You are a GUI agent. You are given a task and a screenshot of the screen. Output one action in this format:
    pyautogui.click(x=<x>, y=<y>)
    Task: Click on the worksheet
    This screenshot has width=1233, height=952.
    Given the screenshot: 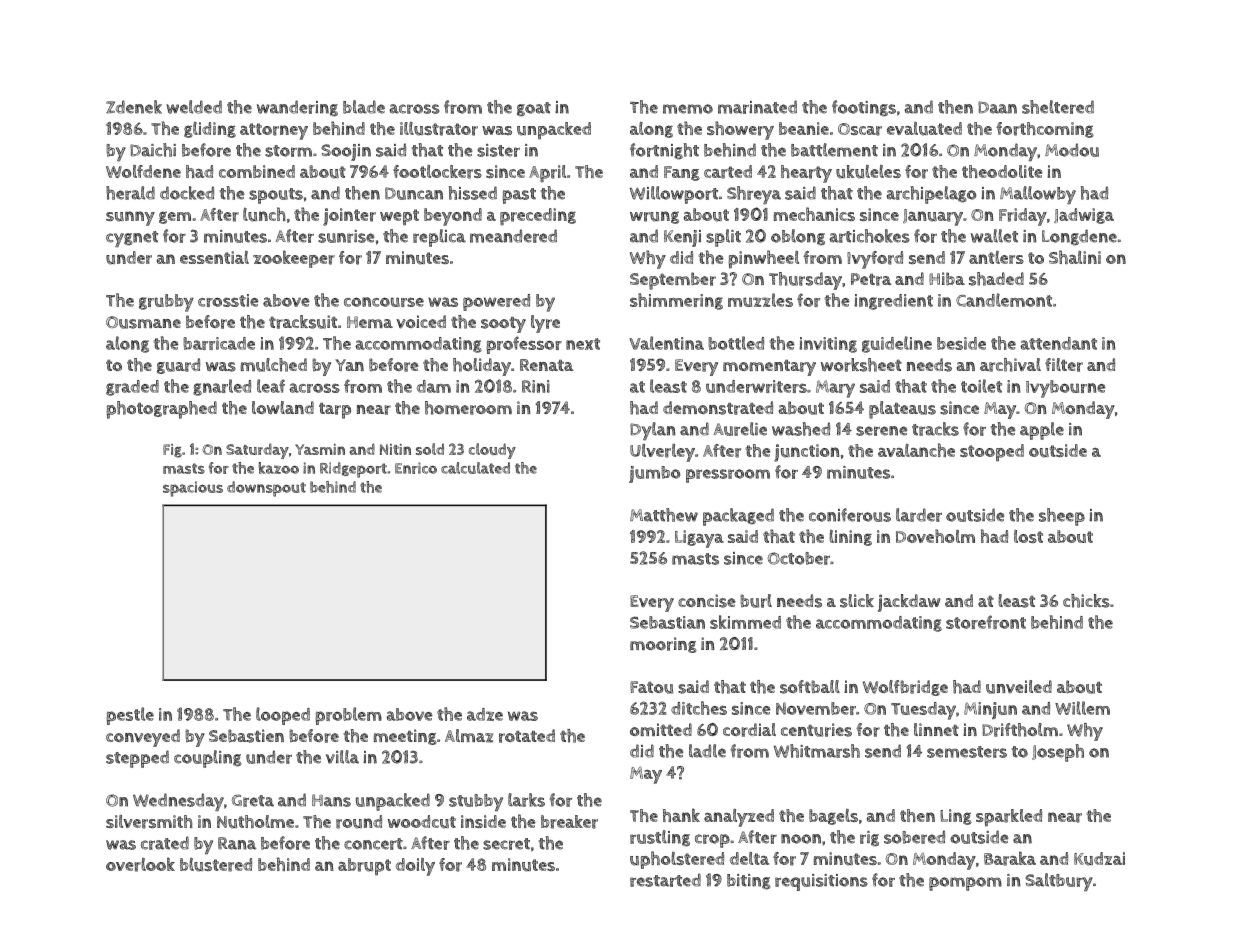 What is the action you would take?
    pyautogui.click(x=861, y=365)
